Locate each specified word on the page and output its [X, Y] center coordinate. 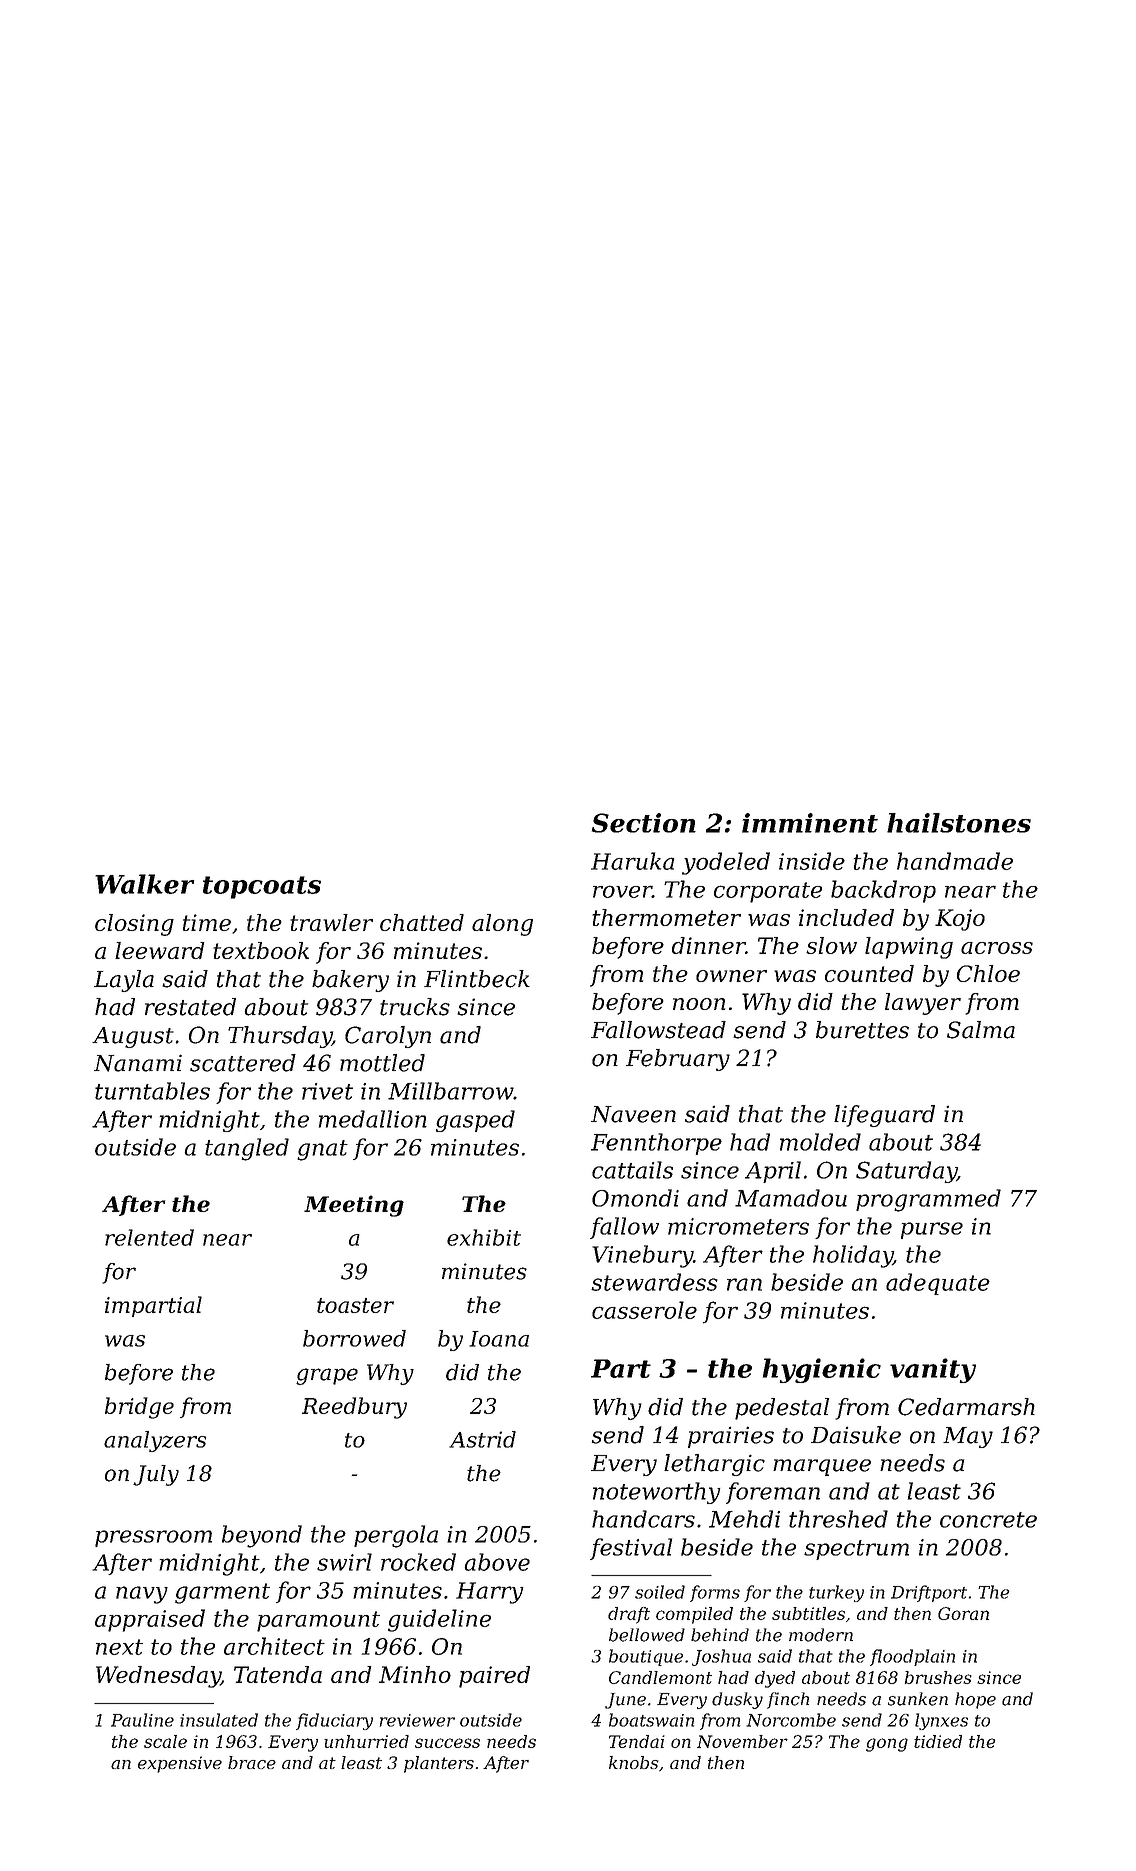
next [119, 1647]
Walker [145, 884]
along [502, 925]
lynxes [941, 1721]
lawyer [923, 1004]
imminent [810, 823]
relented [149, 1237]
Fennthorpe [656, 1144]
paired [494, 1677]
